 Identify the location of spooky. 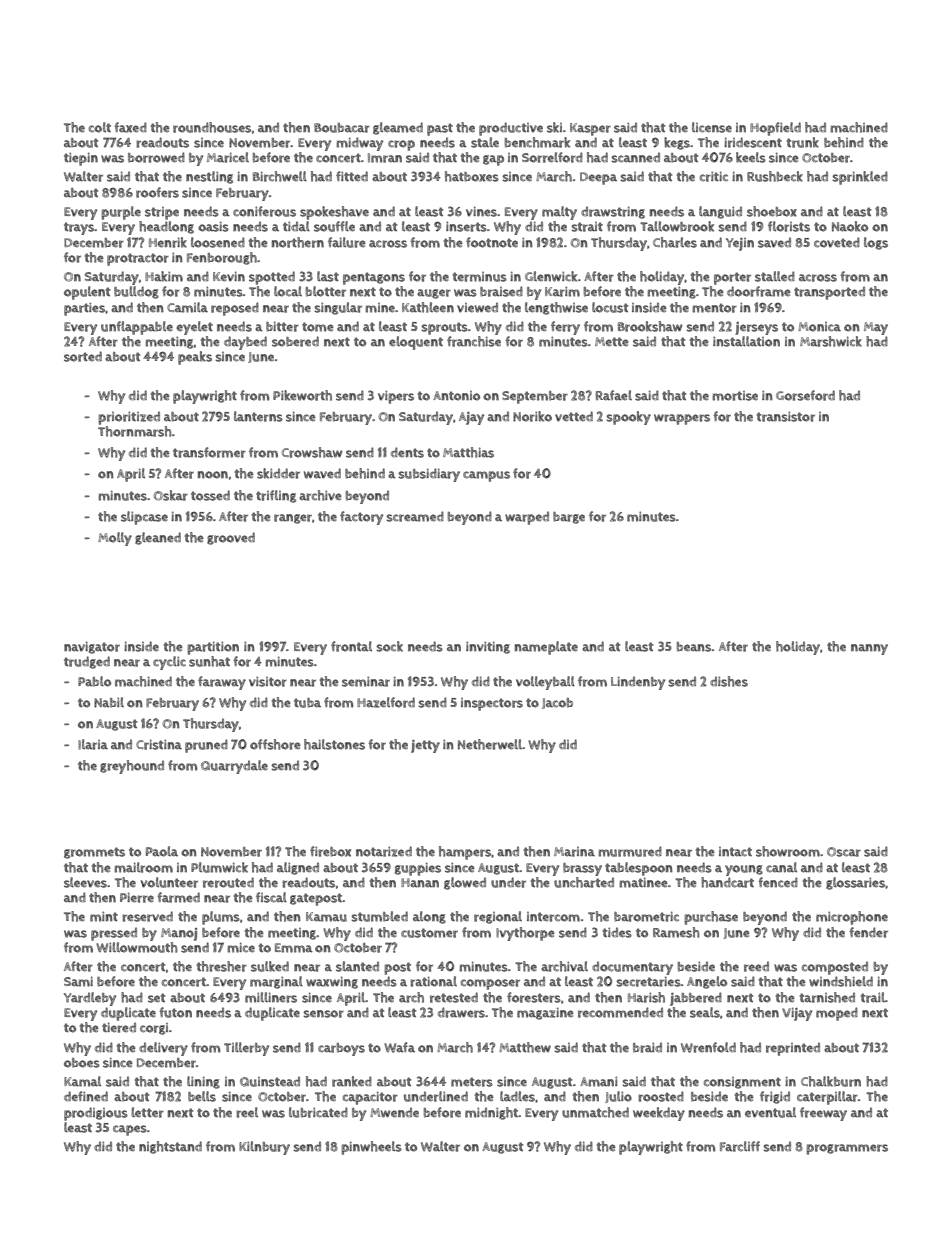
(628, 418).
